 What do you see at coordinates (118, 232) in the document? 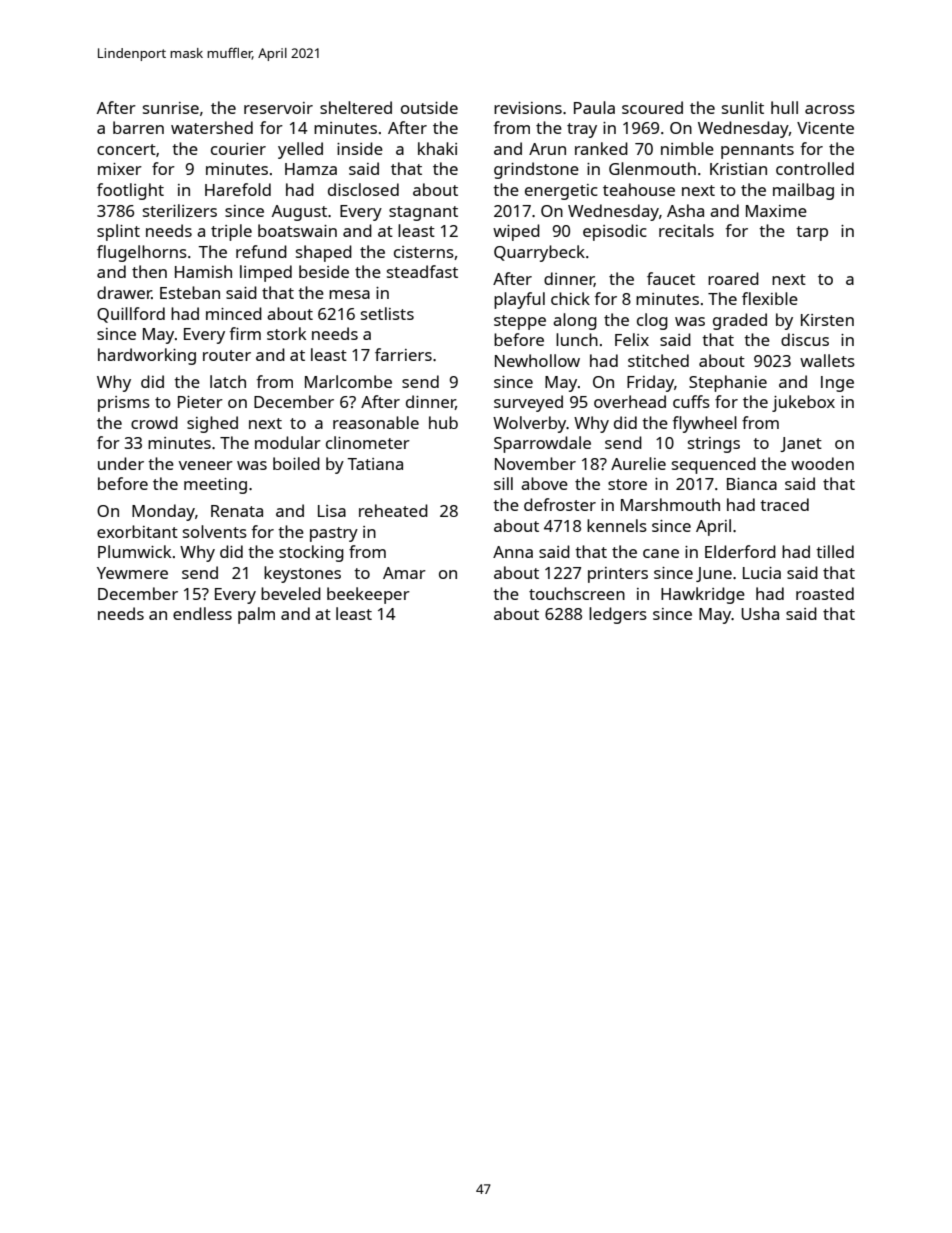
I see `splint` at bounding box center [118, 232].
